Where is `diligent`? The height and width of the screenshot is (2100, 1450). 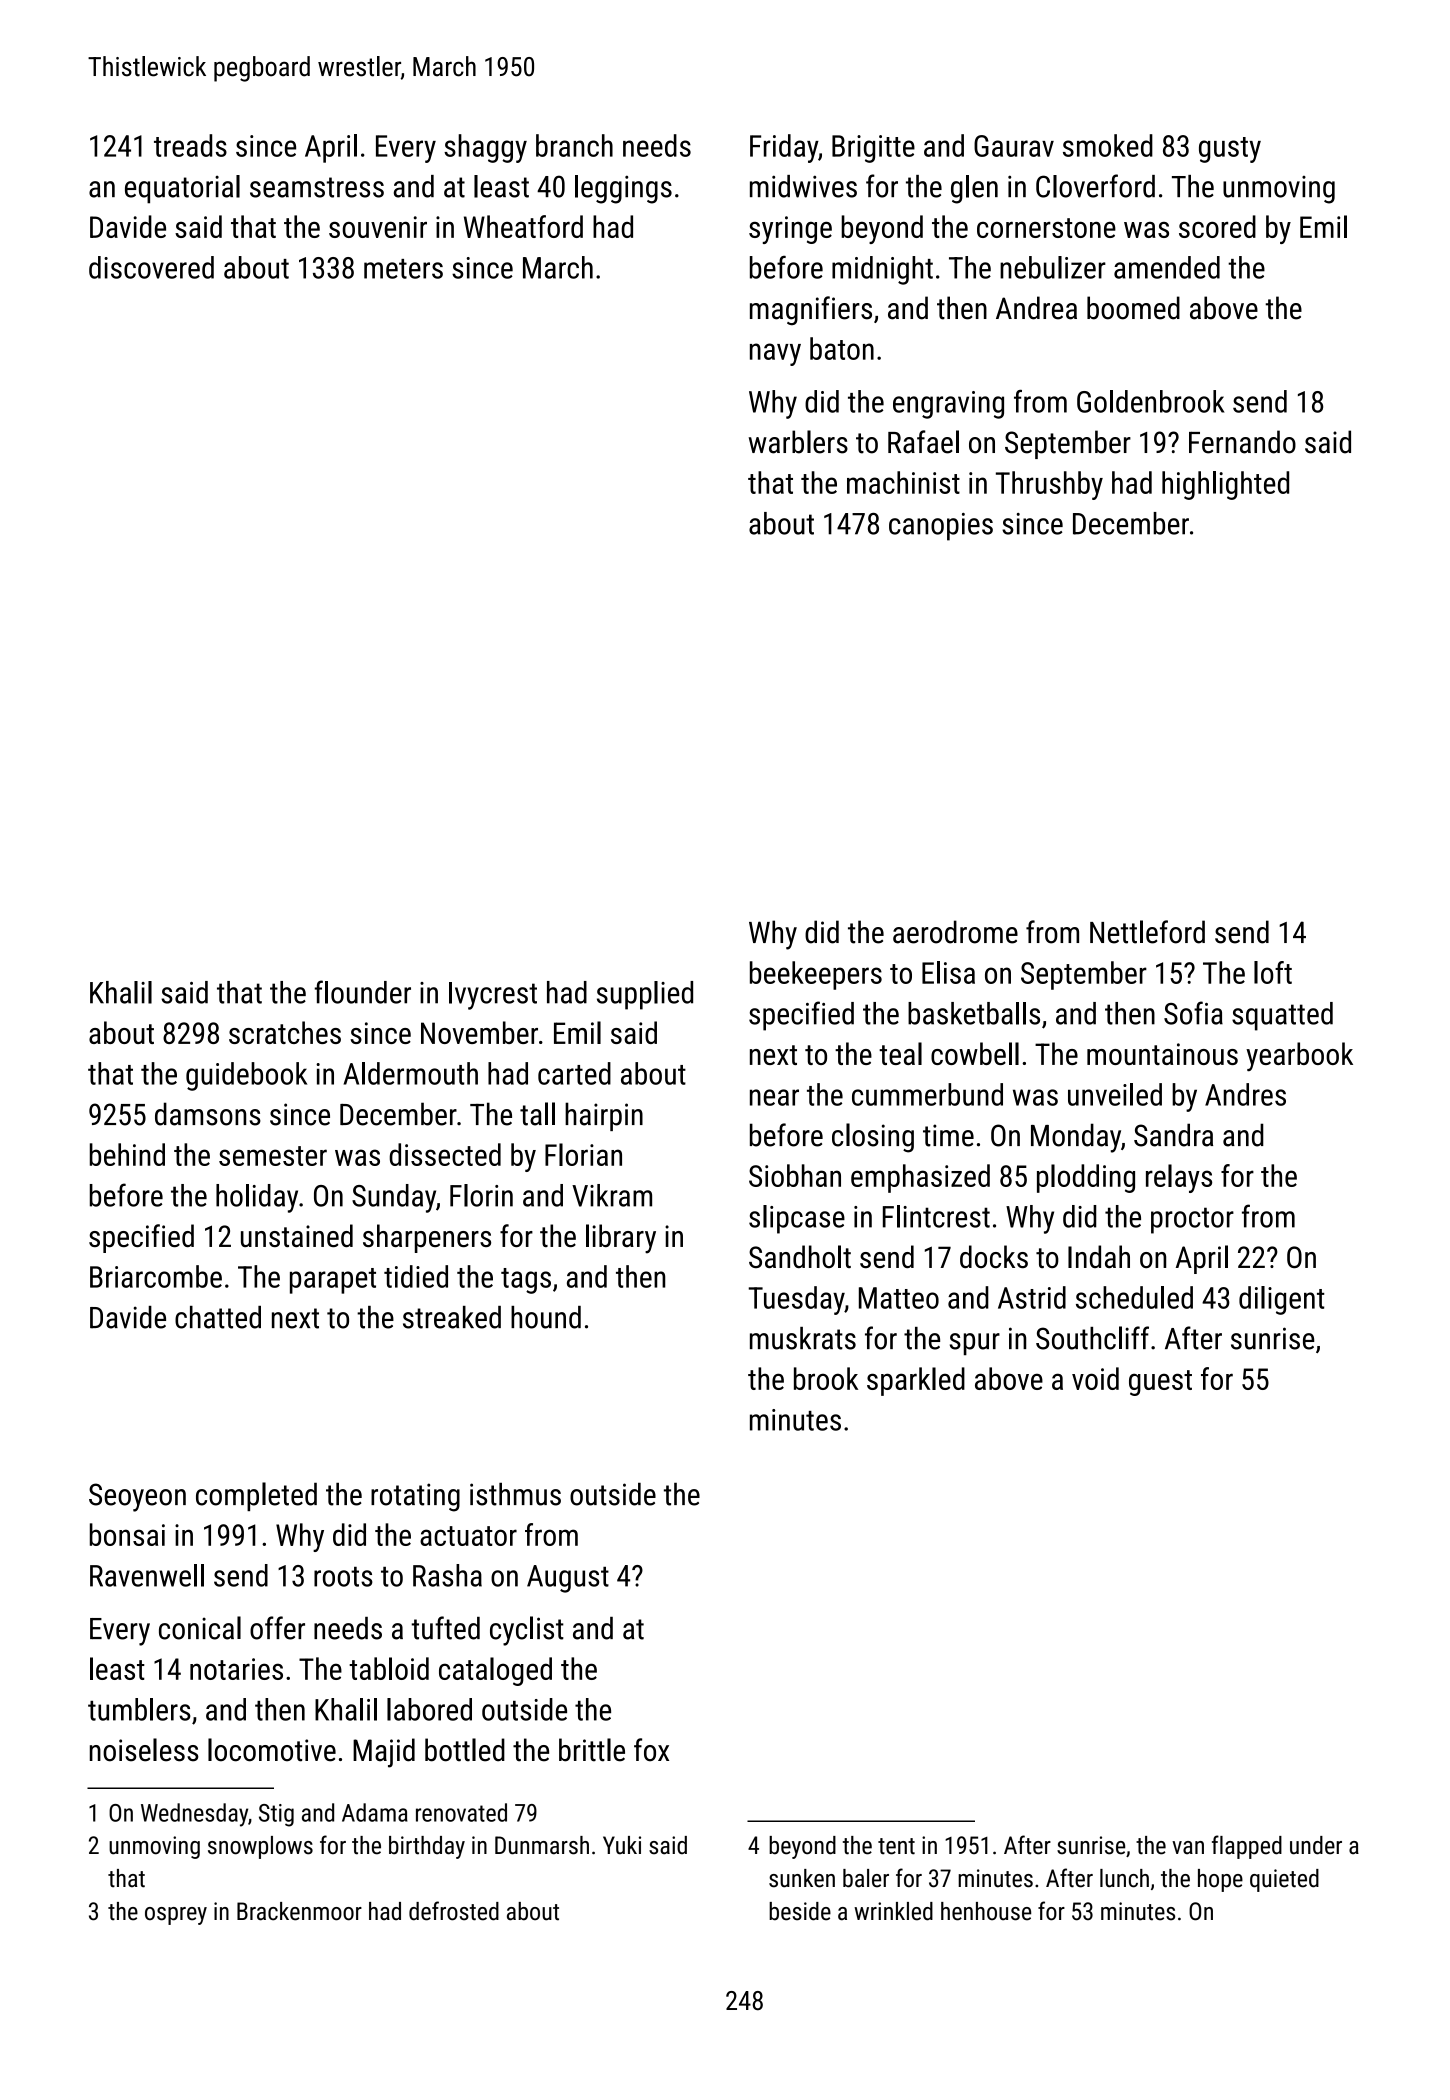 diligent is located at coordinates (1281, 1300).
